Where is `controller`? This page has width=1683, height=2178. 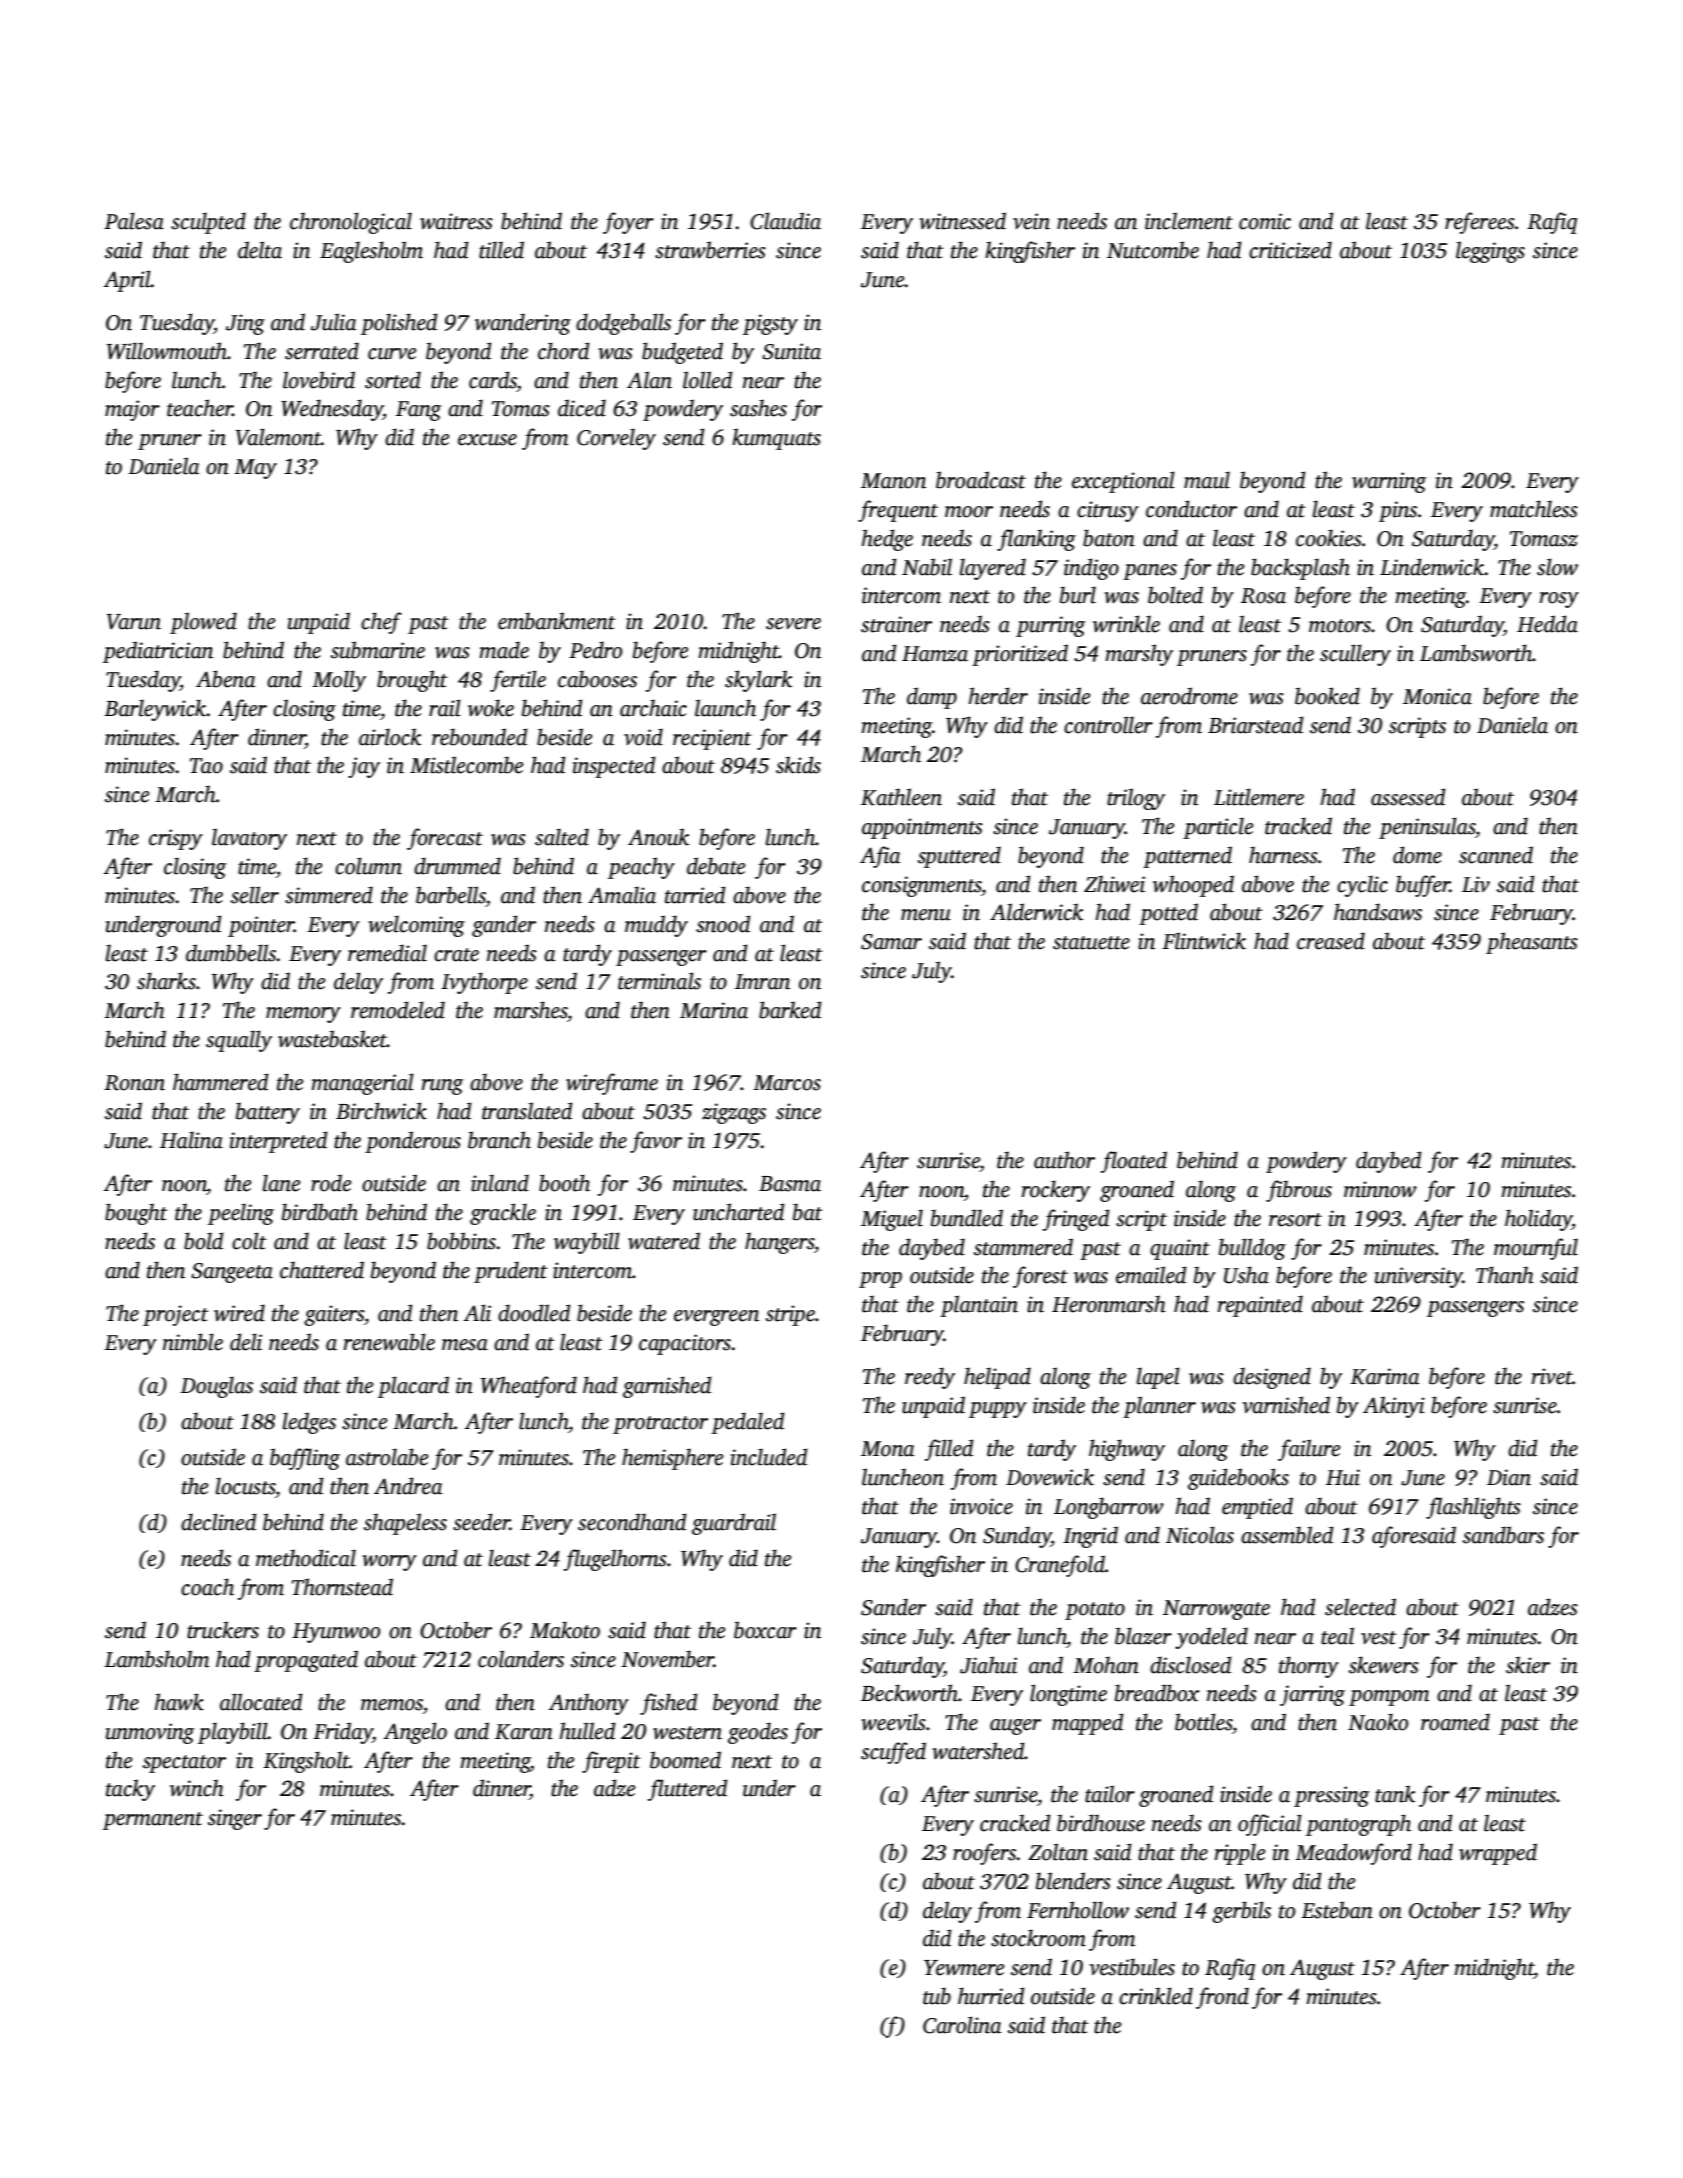 controller is located at coordinates (1108, 725).
